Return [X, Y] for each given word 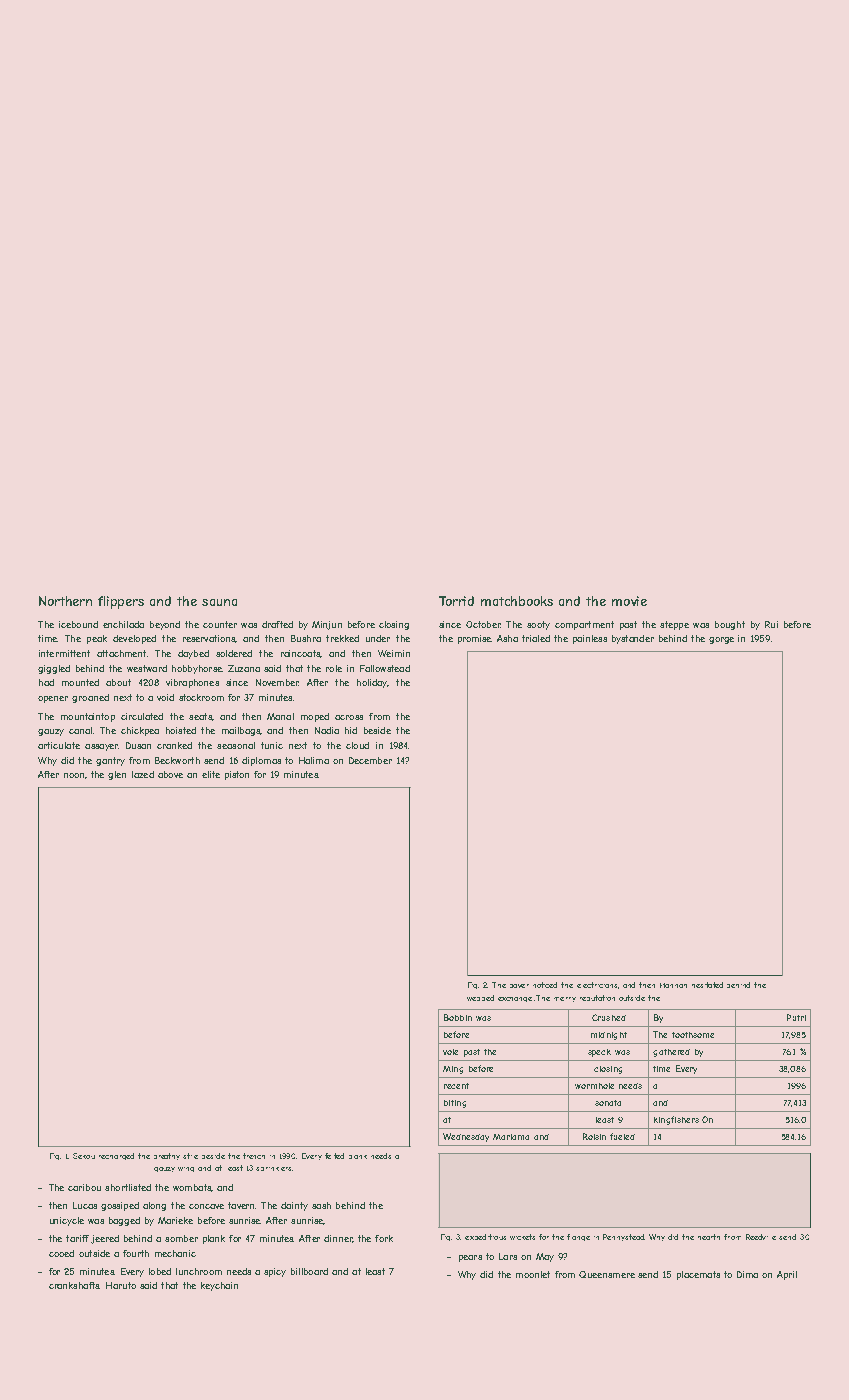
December [370, 760]
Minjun [327, 625]
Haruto [121, 1285]
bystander [633, 639]
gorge [721, 640]
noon [74, 775]
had [46, 682]
